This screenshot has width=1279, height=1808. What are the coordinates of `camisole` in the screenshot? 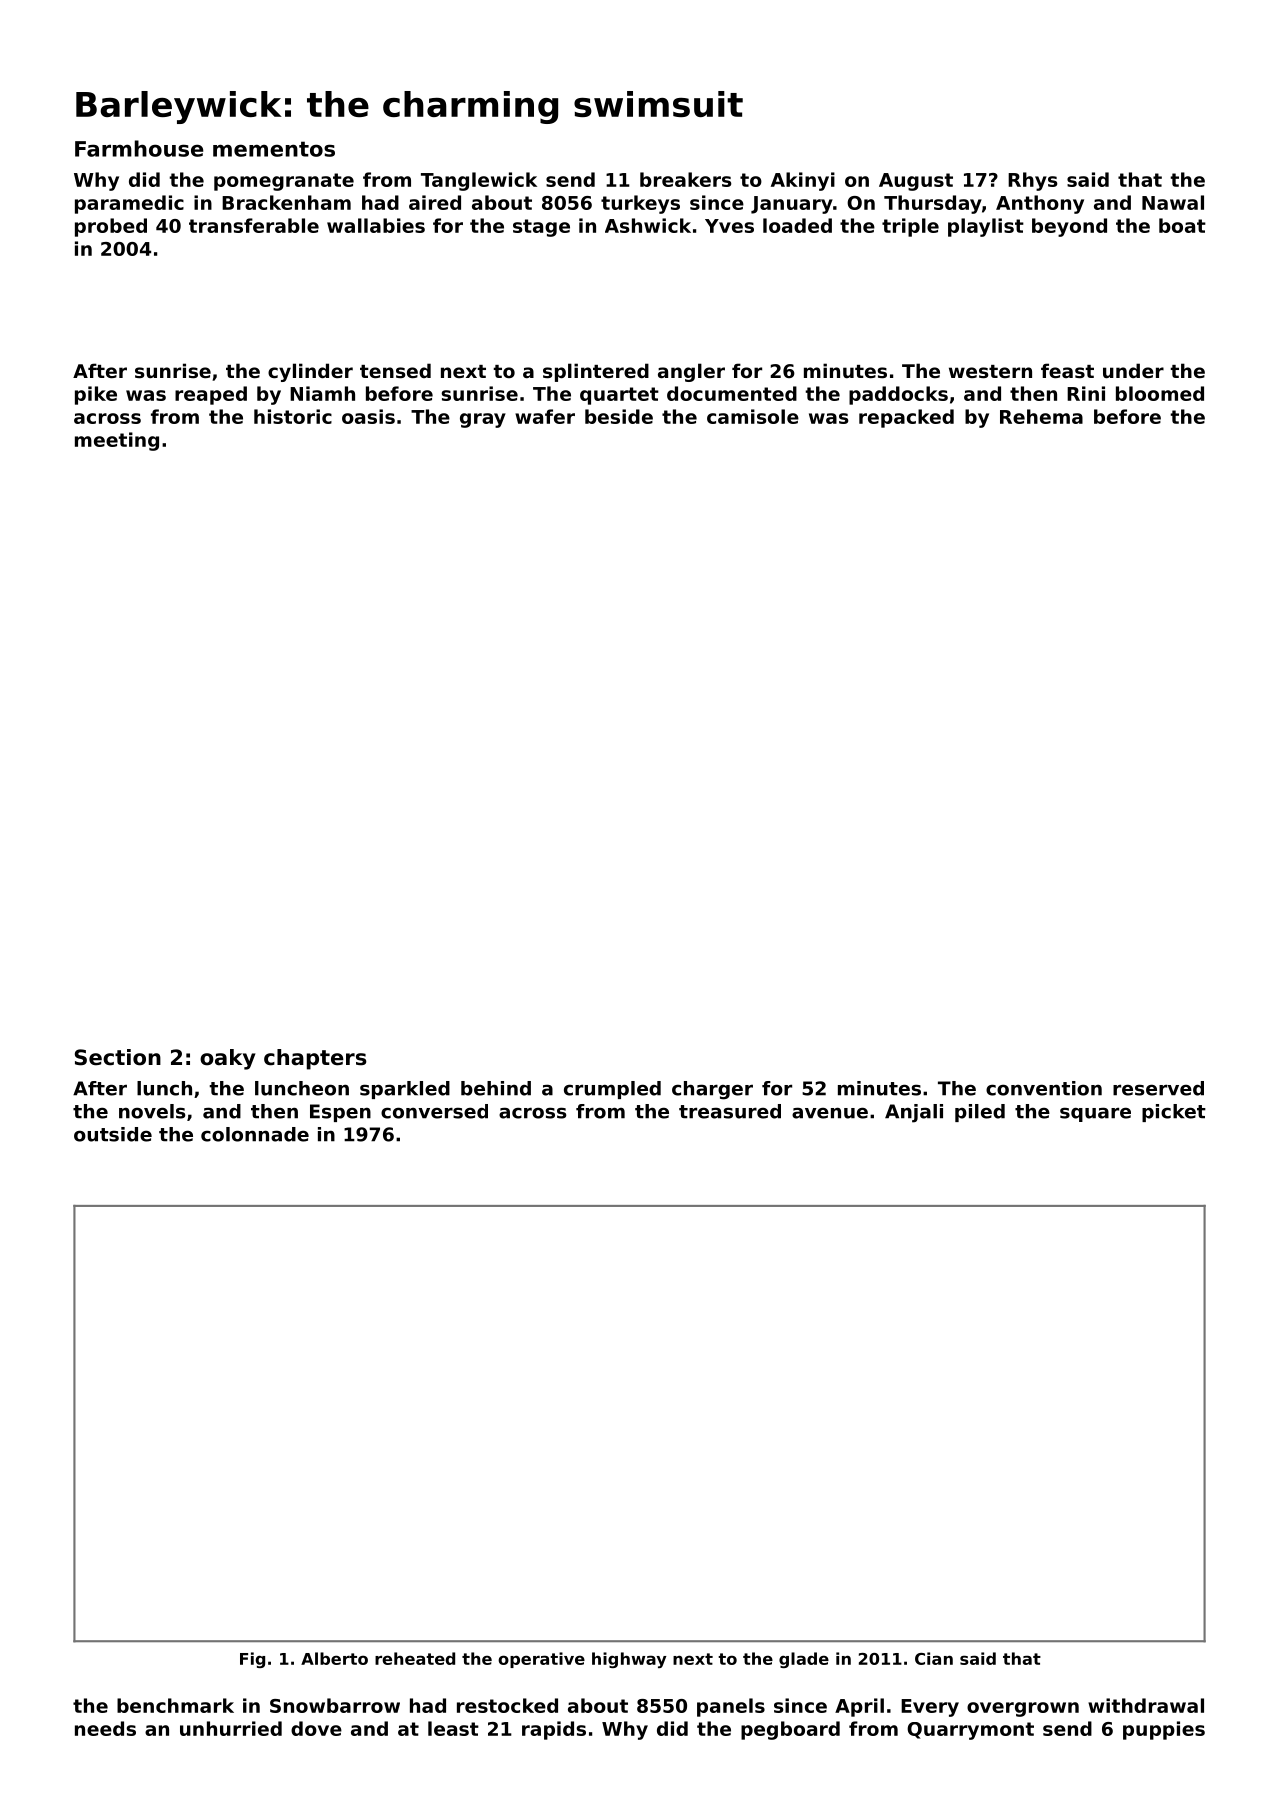 It's located at (753, 416).
